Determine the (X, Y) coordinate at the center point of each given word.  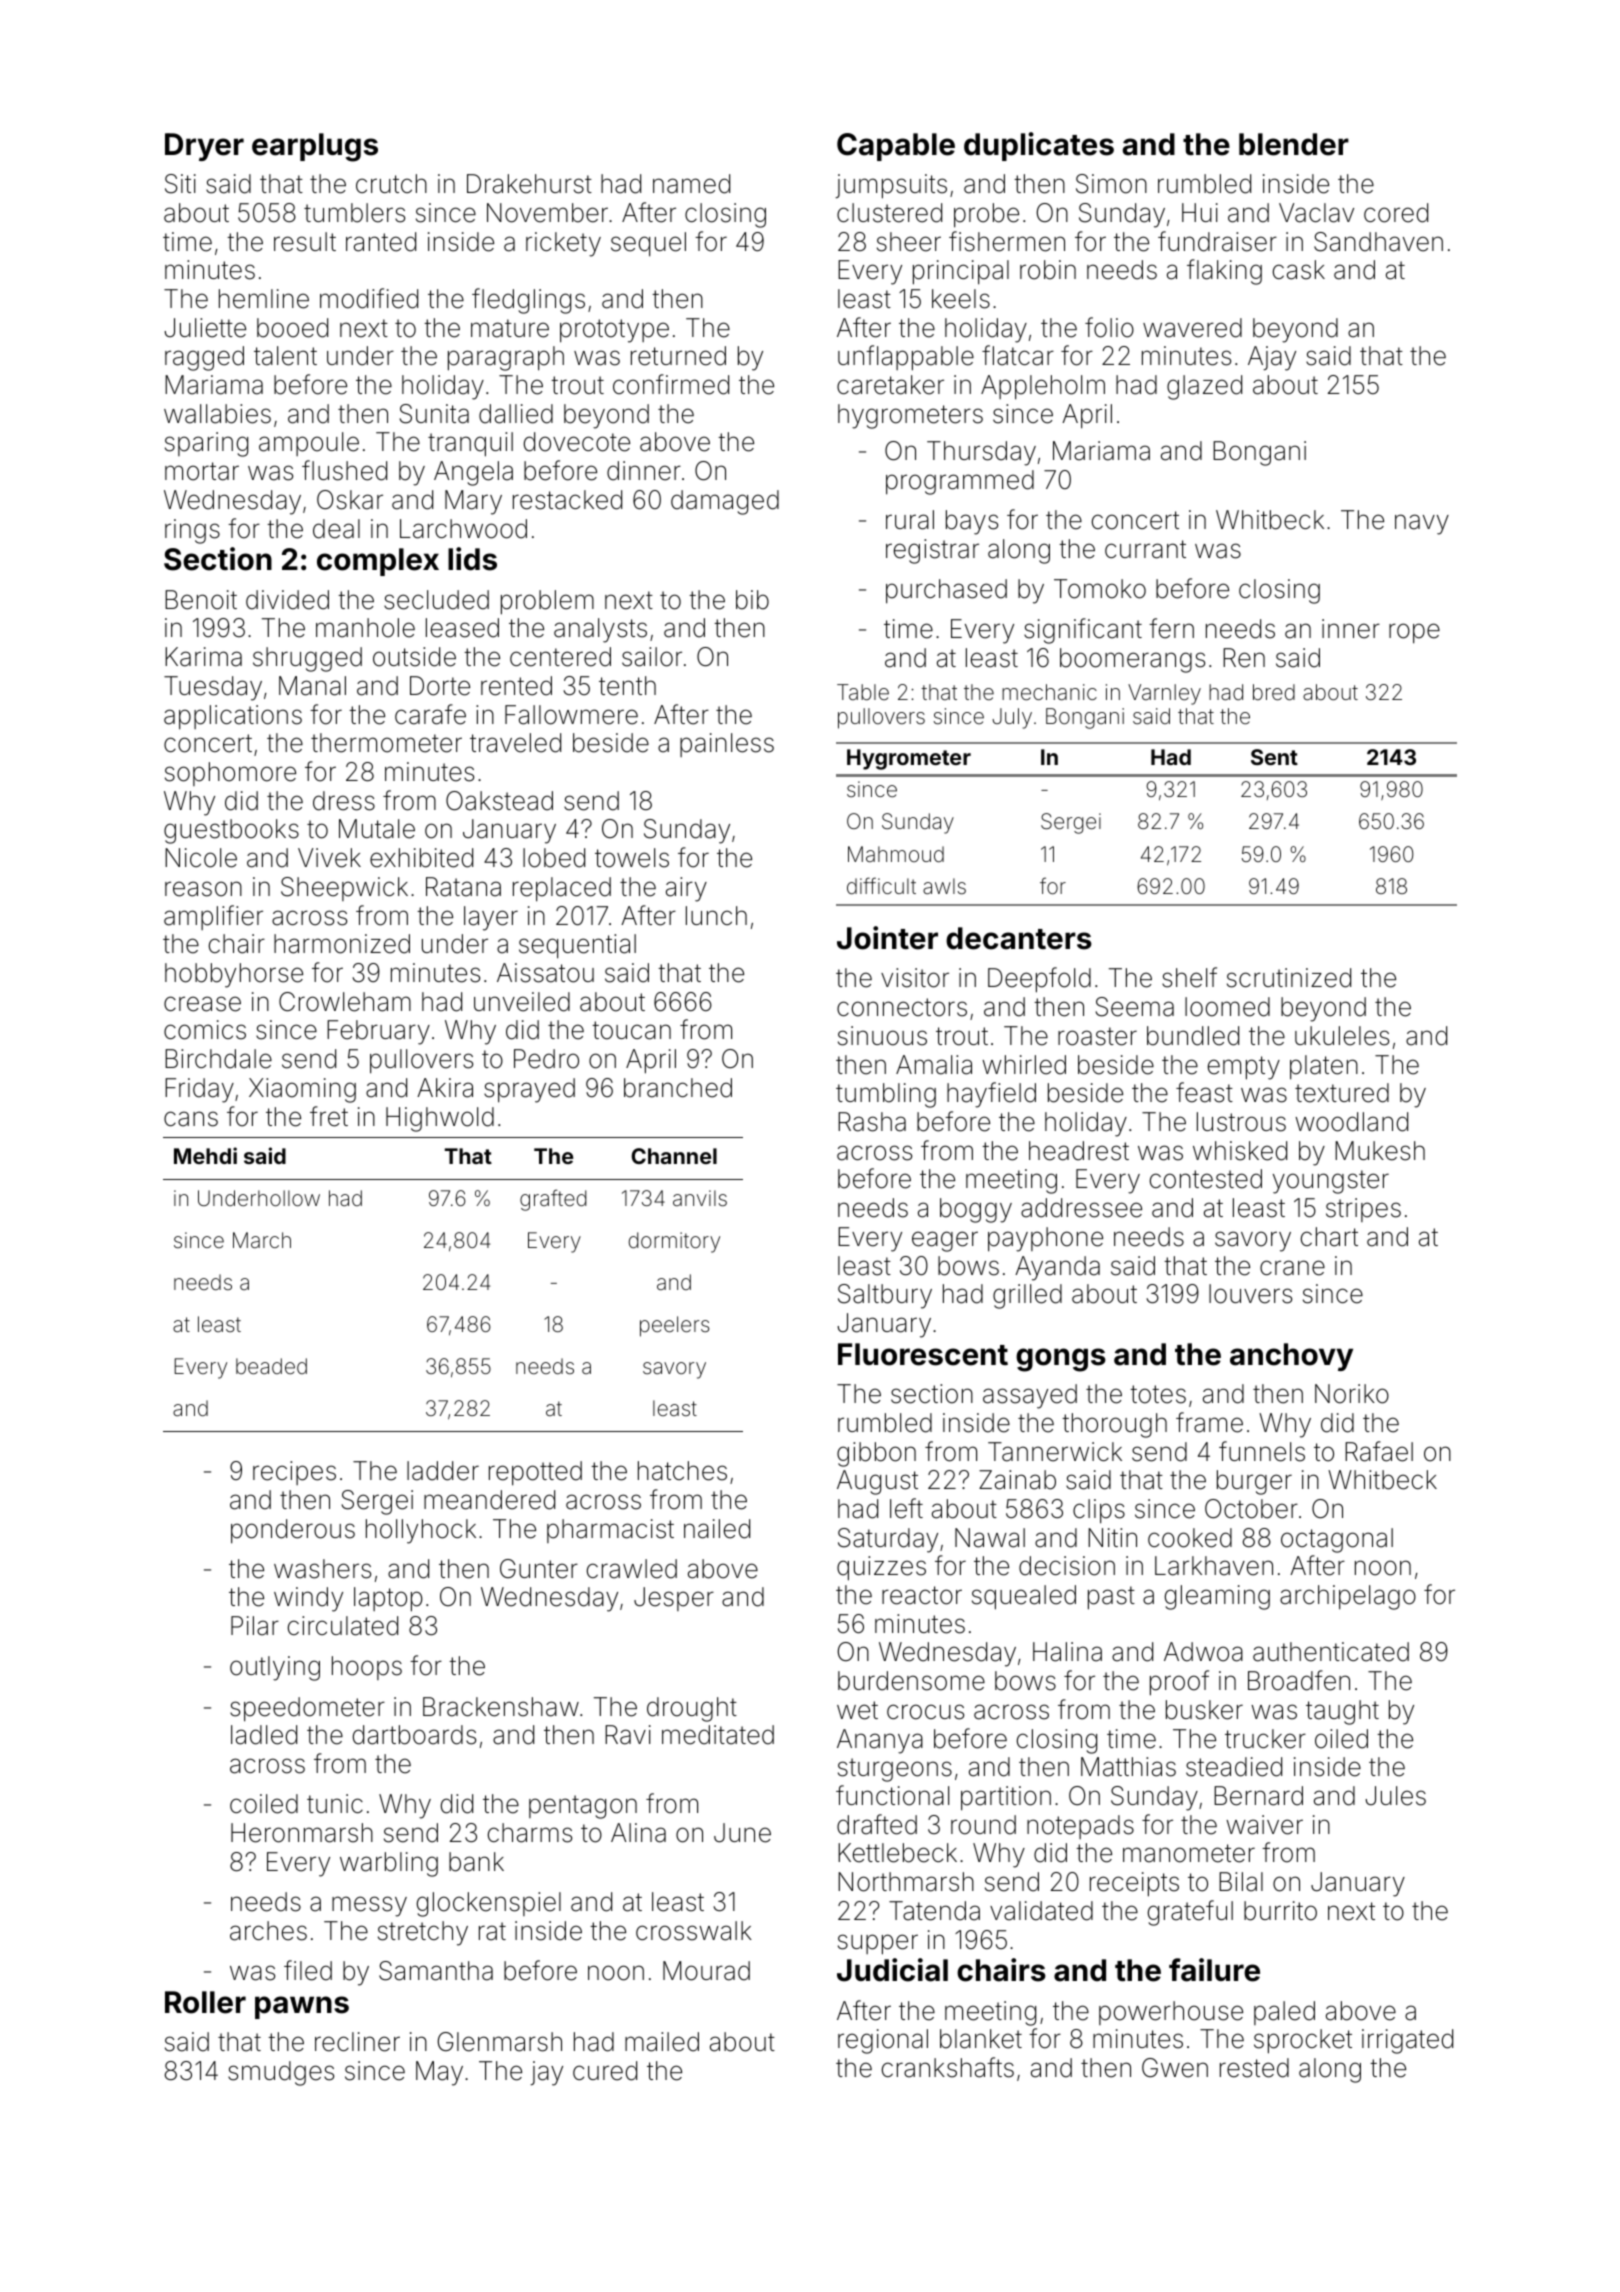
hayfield (991, 1095)
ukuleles (1342, 1036)
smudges (281, 2073)
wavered (1192, 328)
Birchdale (218, 1059)
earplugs (315, 147)
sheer (909, 242)
